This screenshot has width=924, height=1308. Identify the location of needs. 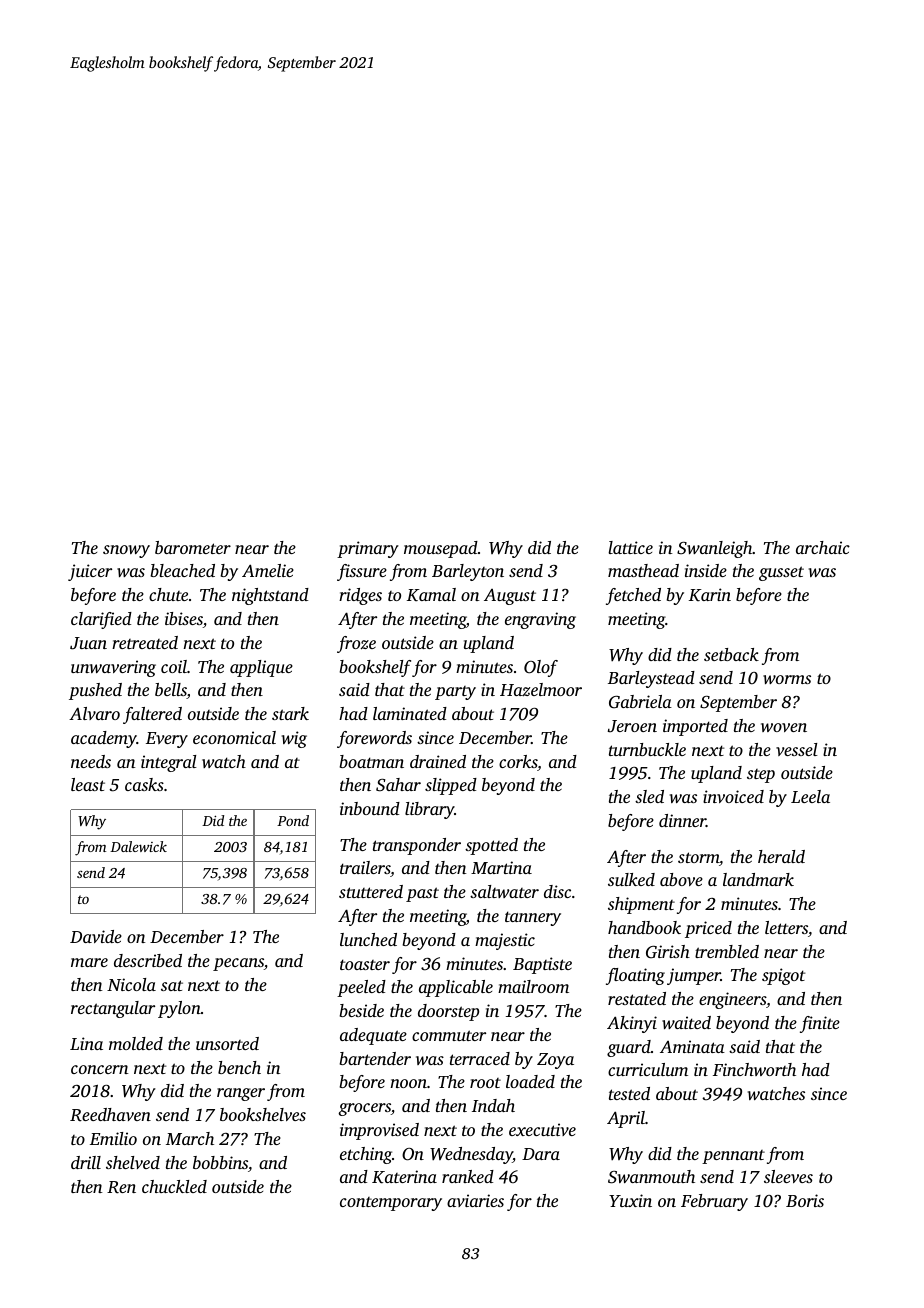
(91, 761).
